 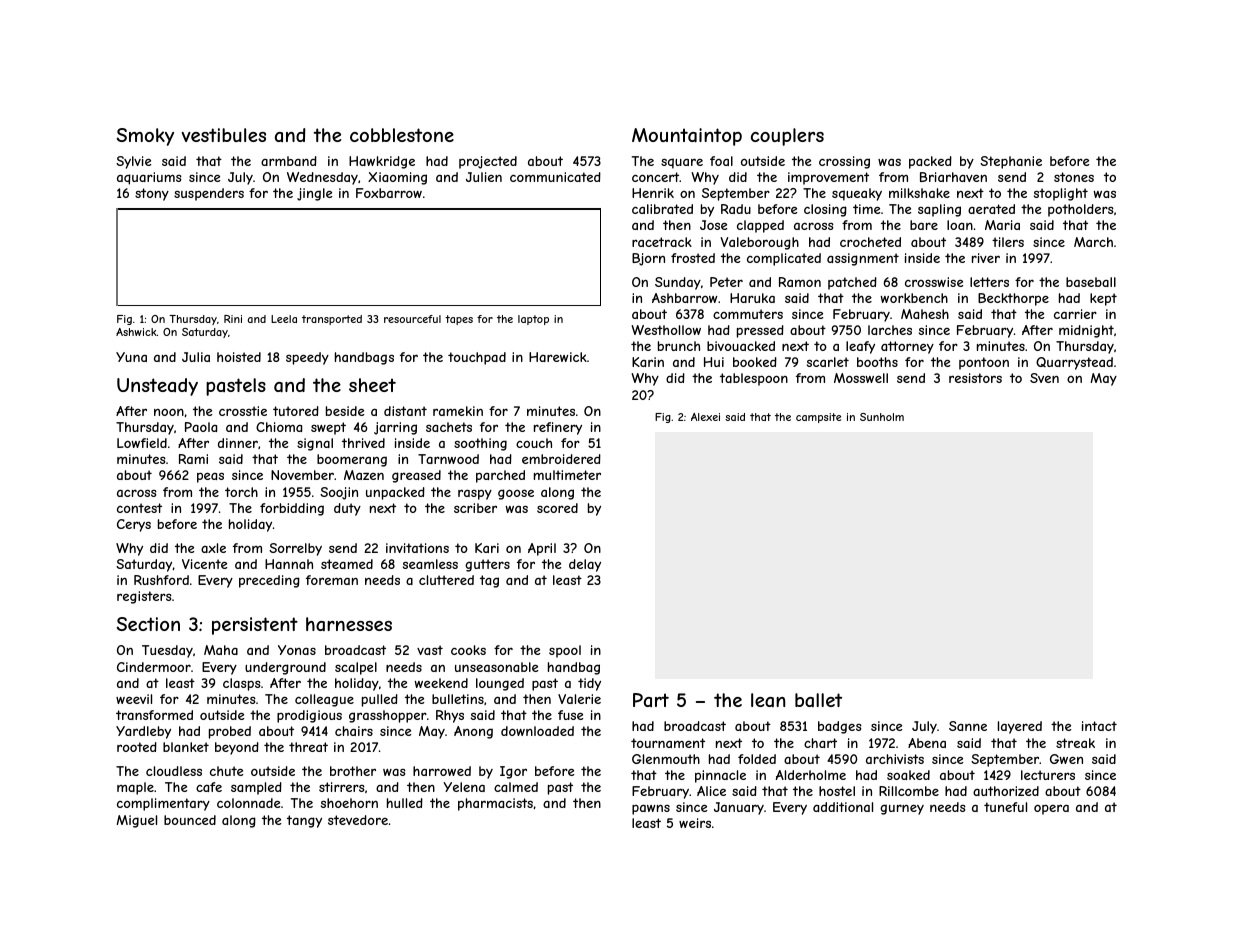 I want to click on concert, so click(x=656, y=177).
